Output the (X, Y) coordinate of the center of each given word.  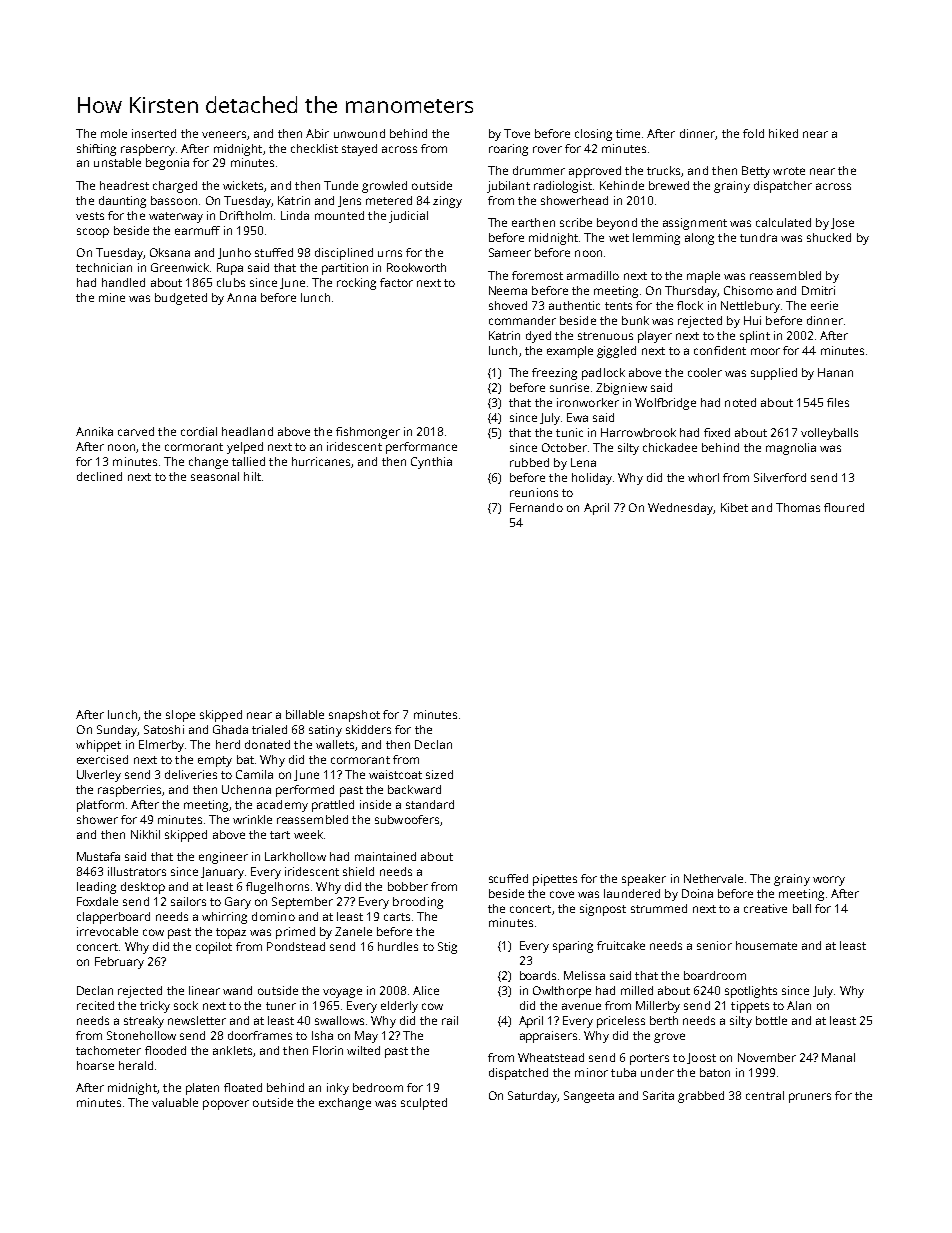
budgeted (181, 299)
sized (439, 774)
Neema (508, 290)
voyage (342, 993)
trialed (269, 729)
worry (829, 881)
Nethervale (713, 878)
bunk (635, 320)
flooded (165, 1050)
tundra (758, 237)
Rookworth (416, 267)
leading (96, 888)
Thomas (798, 507)
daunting (122, 202)
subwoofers (407, 819)
